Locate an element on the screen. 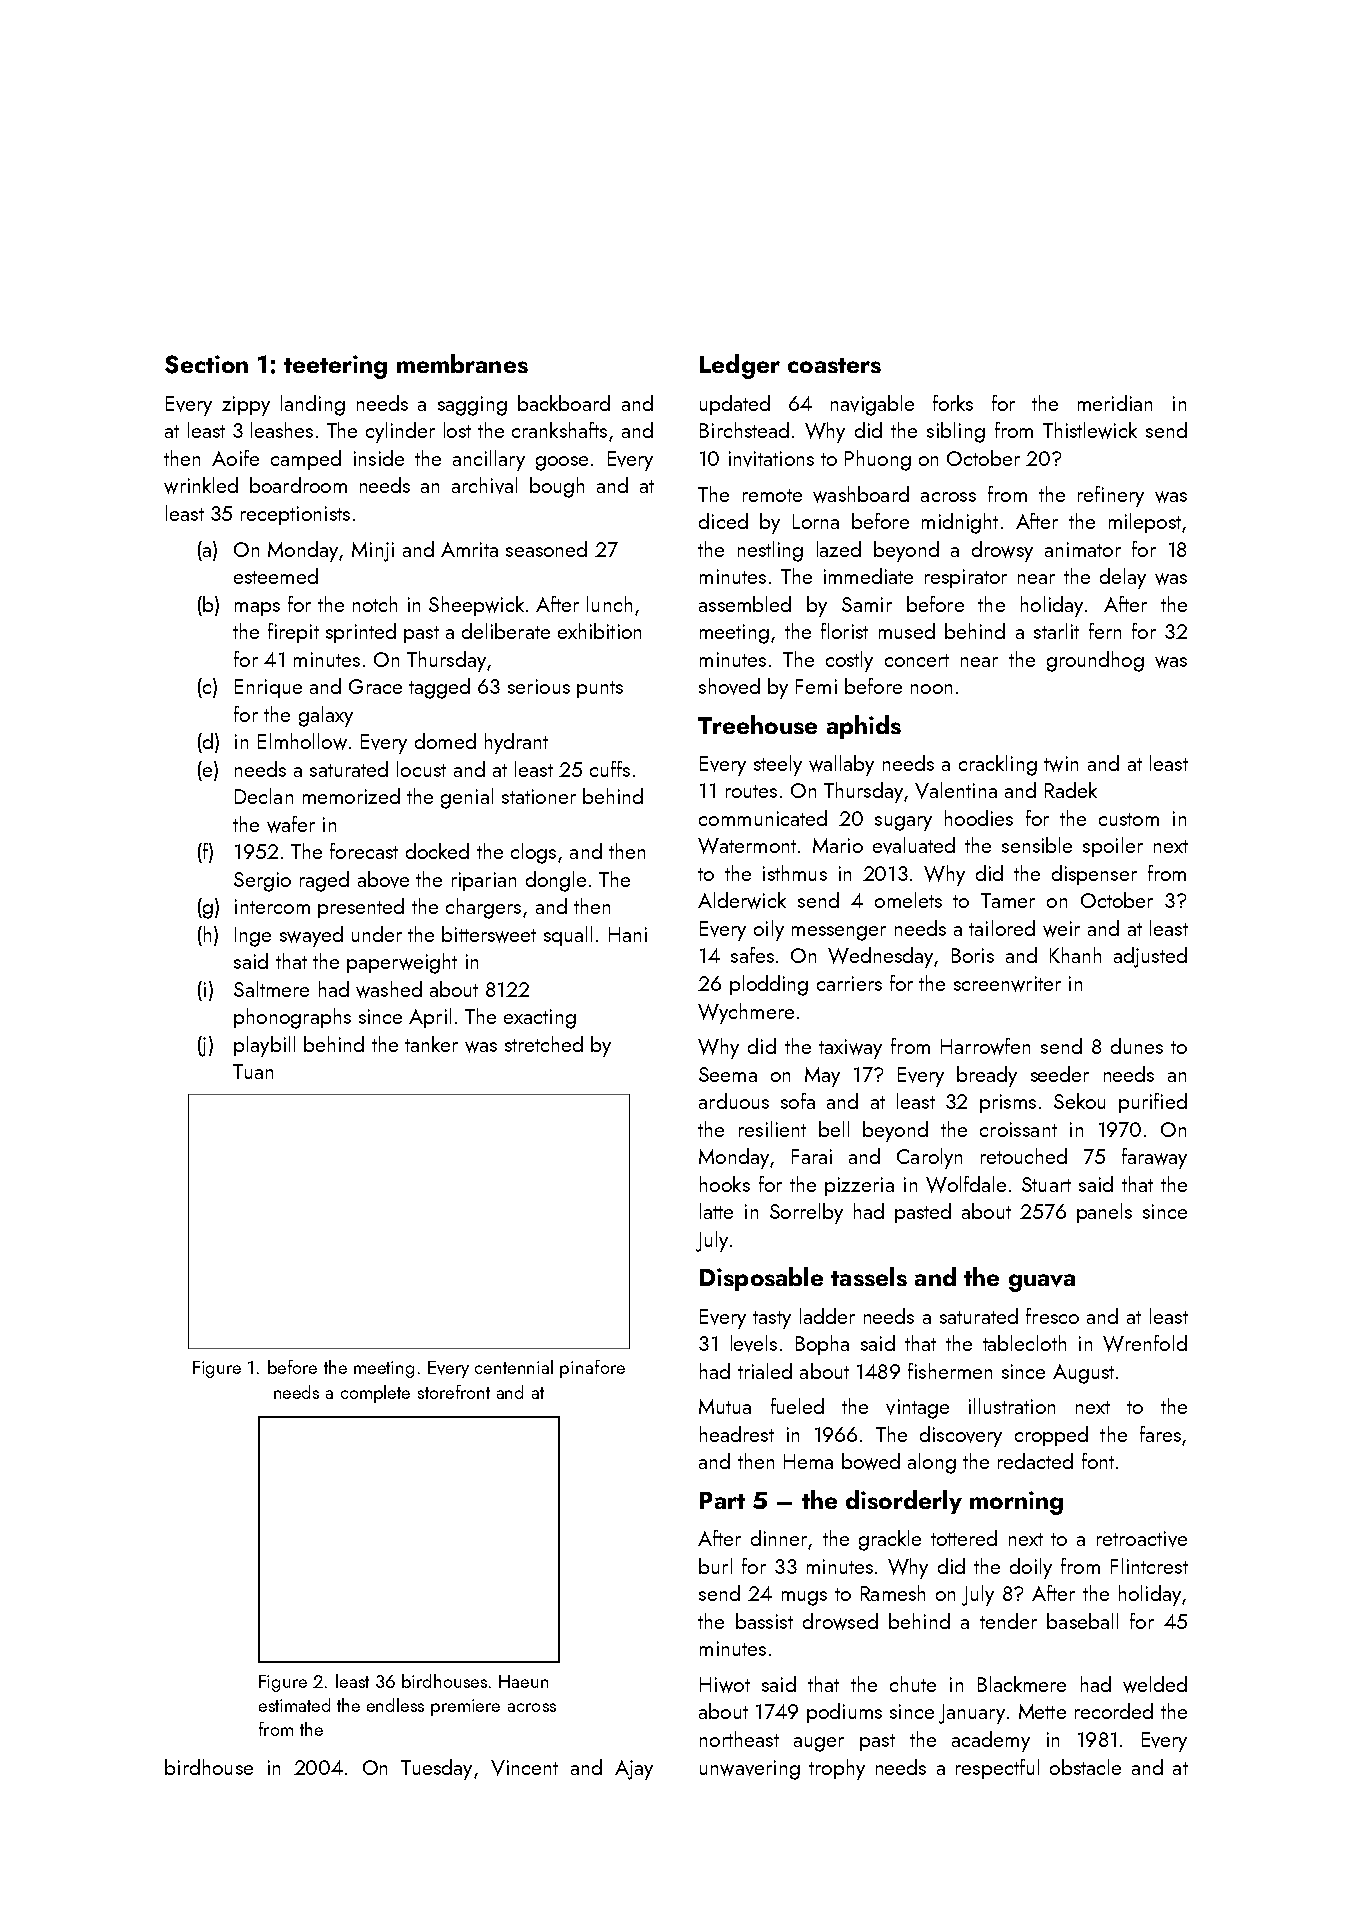  twin is located at coordinates (1061, 764).
